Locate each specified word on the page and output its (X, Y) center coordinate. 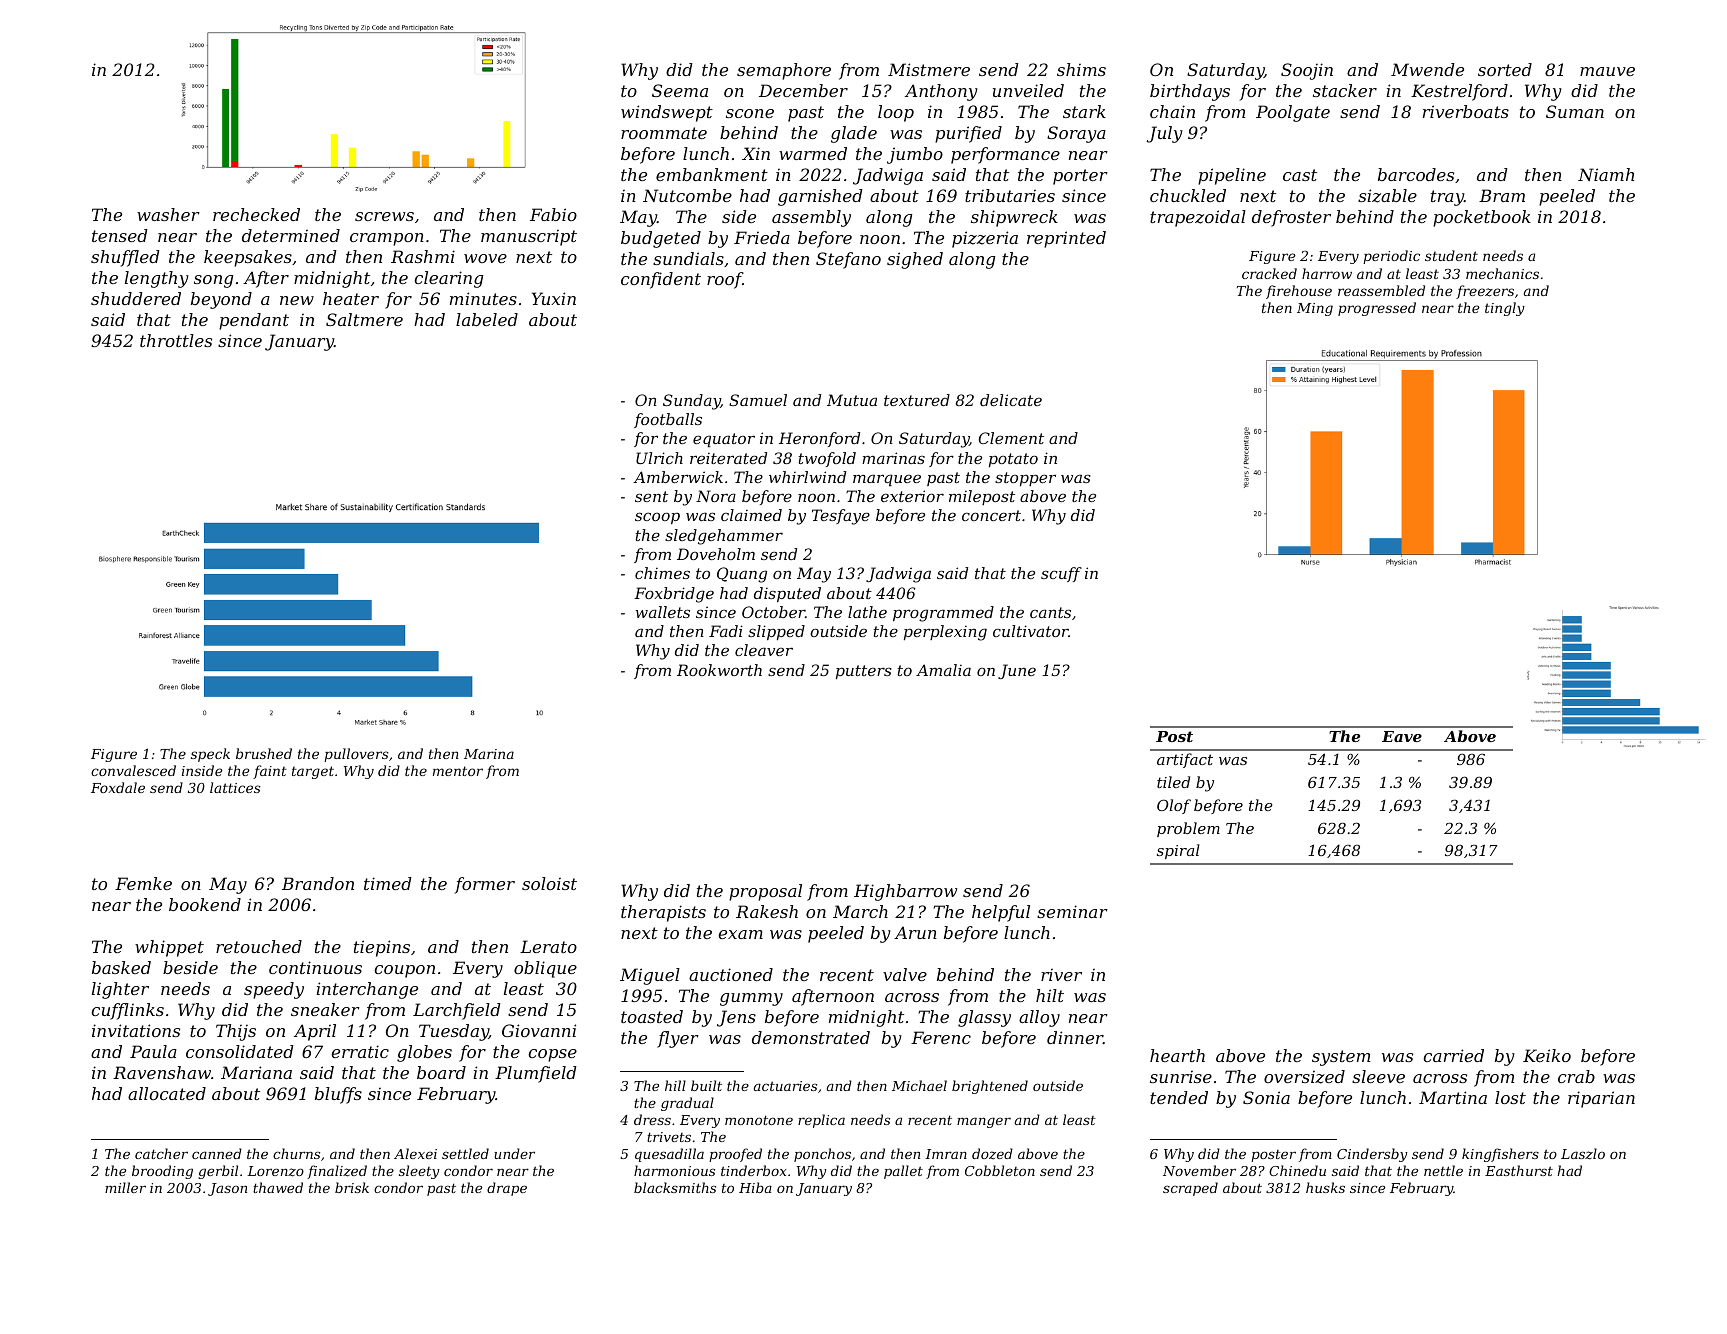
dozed (992, 1154)
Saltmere (364, 319)
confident (661, 280)
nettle (1443, 1170)
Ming (1315, 309)
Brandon (318, 883)
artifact (1185, 760)
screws (384, 216)
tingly (1505, 309)
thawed (278, 1187)
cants (1050, 612)
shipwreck (1014, 218)
